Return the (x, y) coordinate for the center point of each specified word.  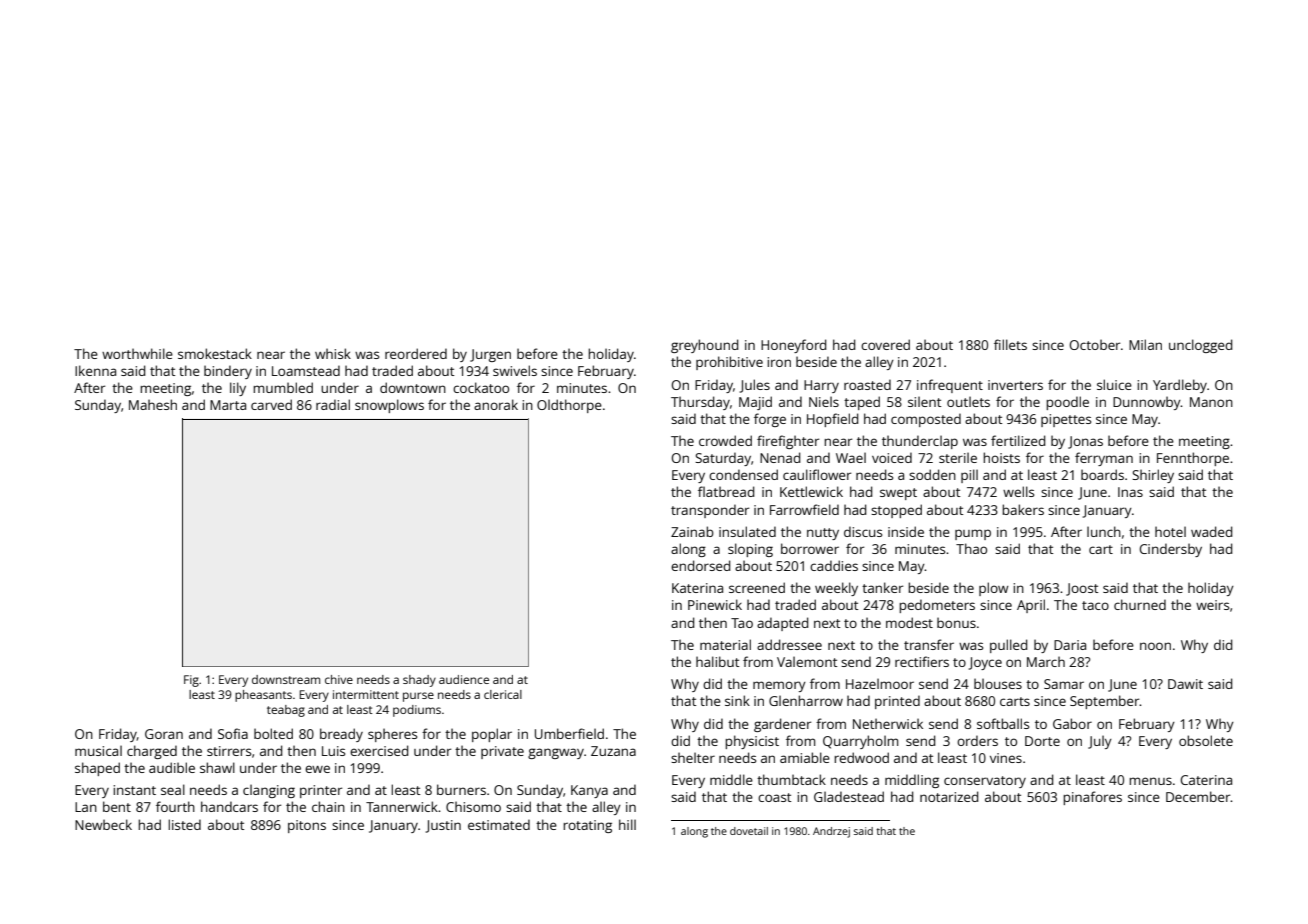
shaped (97, 769)
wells (1018, 491)
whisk (333, 353)
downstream (286, 679)
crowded (725, 440)
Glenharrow (806, 700)
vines (1006, 758)
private (502, 752)
